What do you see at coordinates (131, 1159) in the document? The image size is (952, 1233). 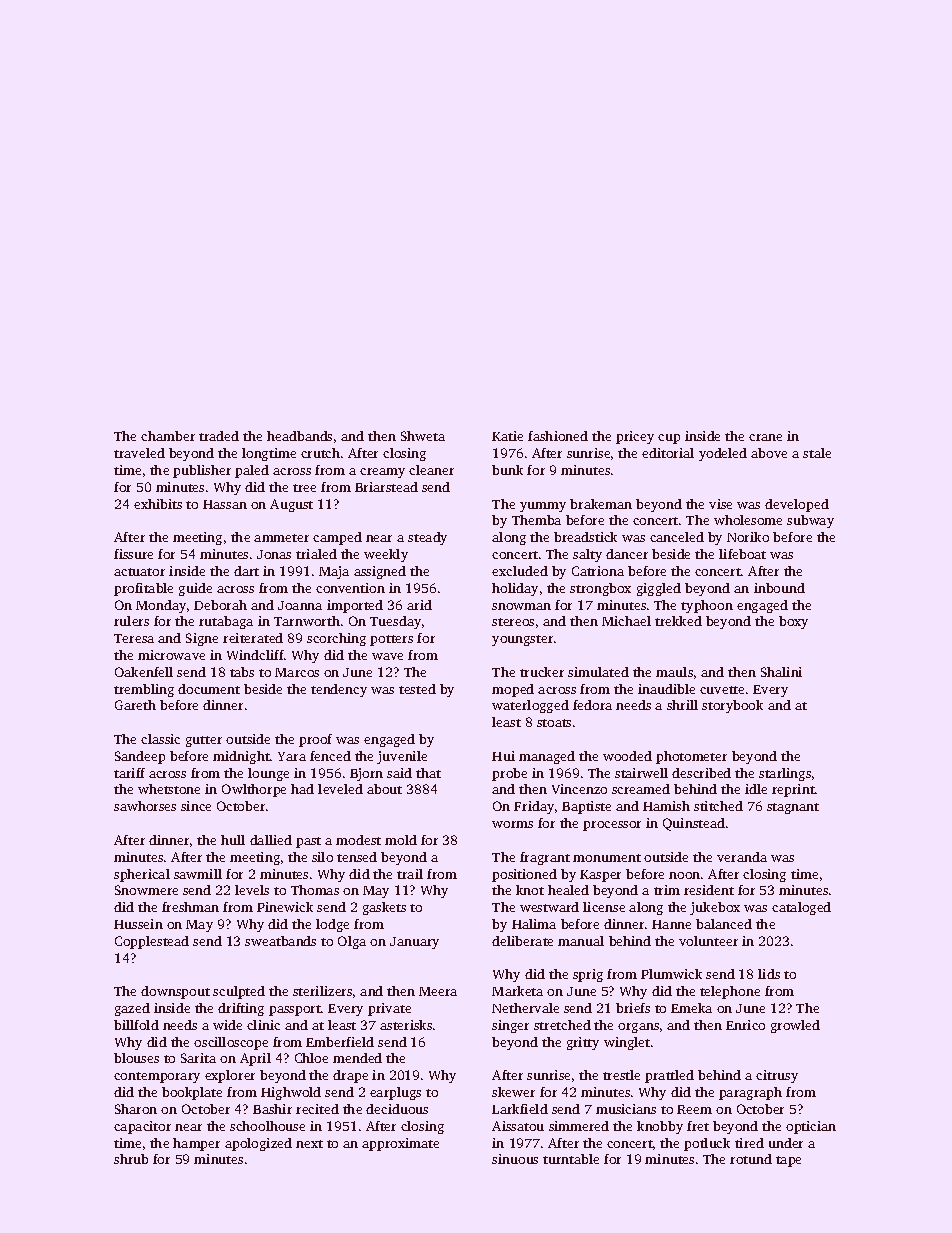 I see `shrub` at bounding box center [131, 1159].
